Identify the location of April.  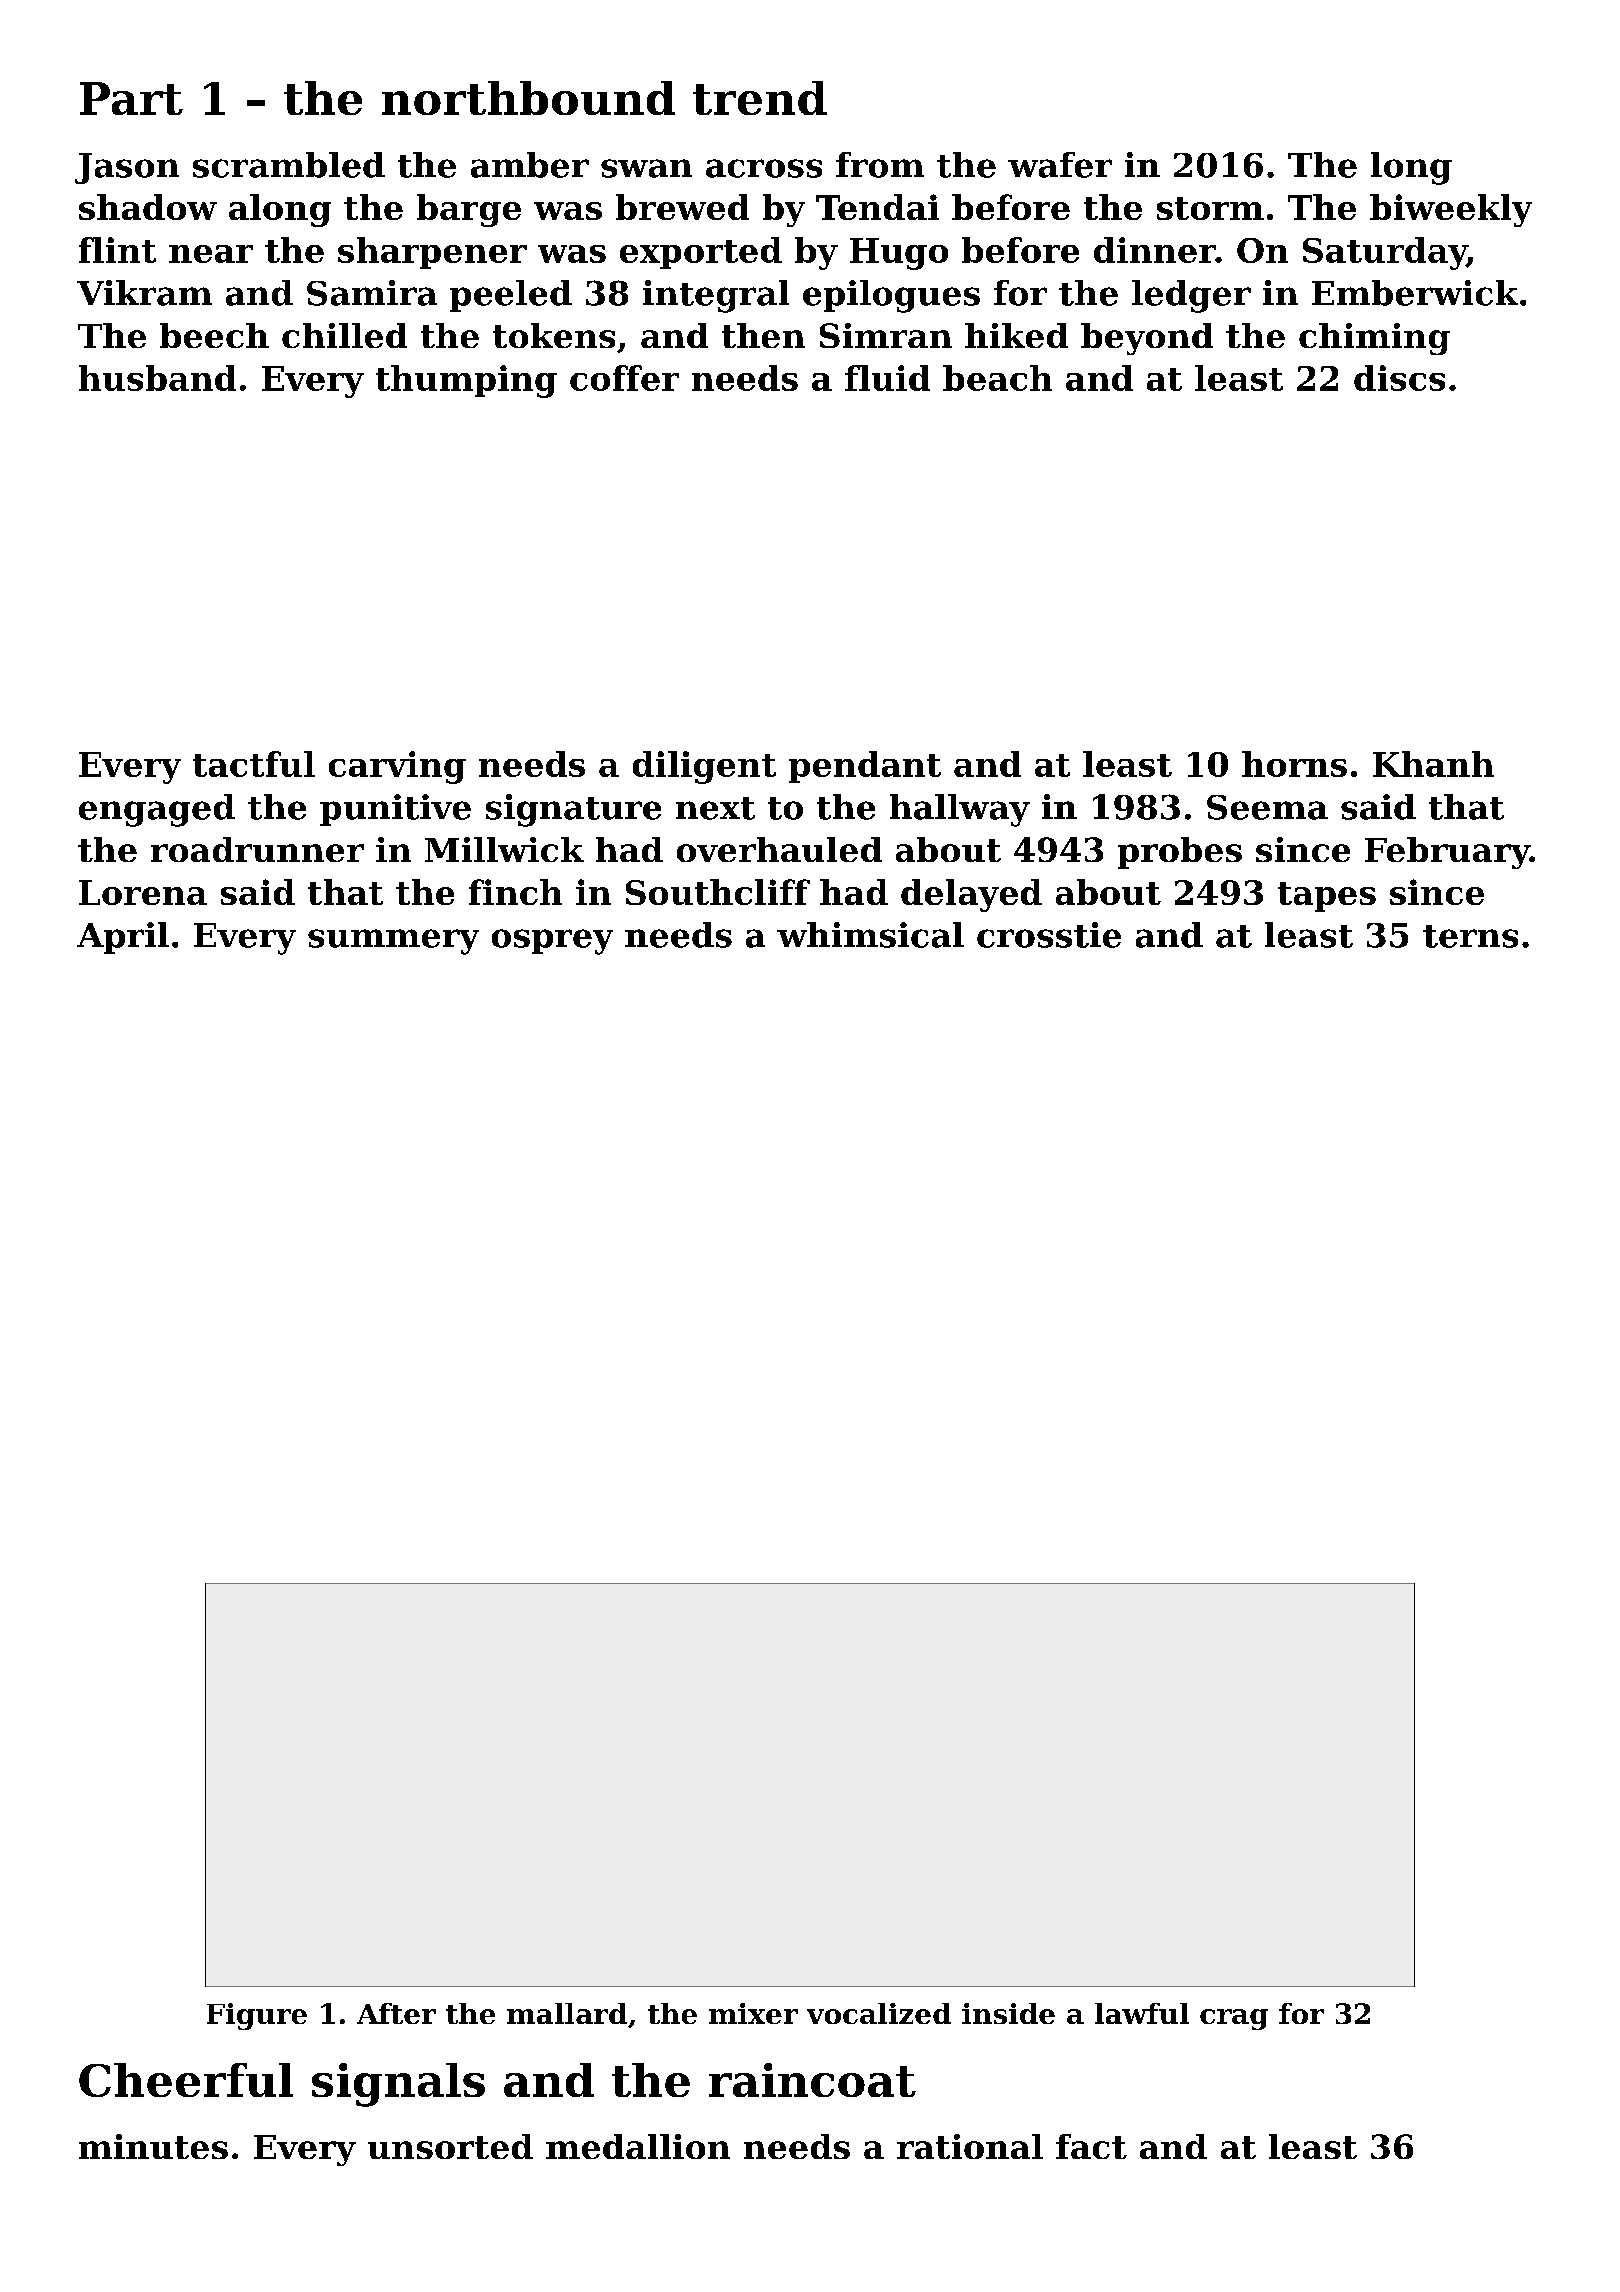
(123, 938).
